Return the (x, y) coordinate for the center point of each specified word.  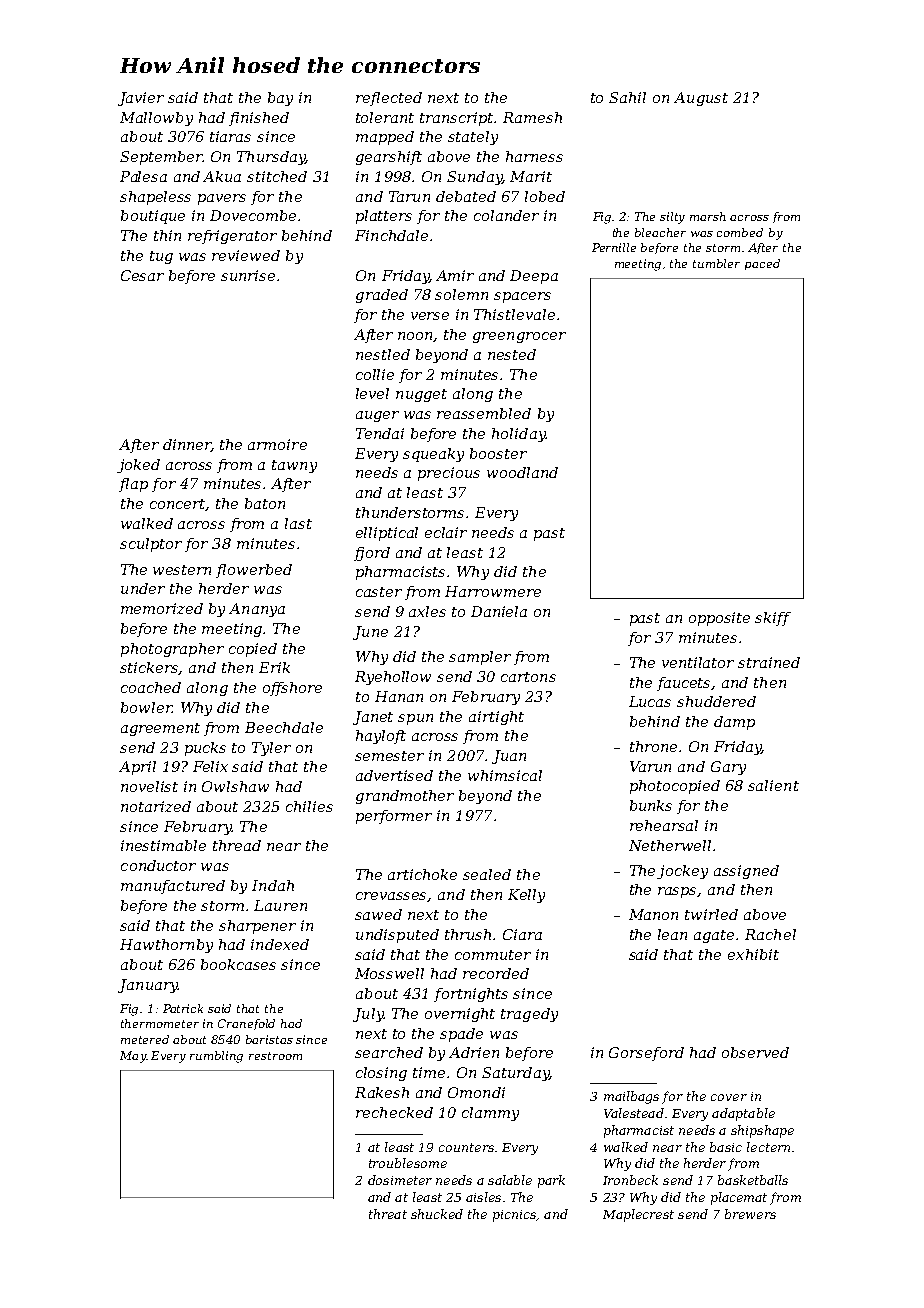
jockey (682, 872)
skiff (773, 619)
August (701, 99)
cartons (528, 677)
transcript (456, 119)
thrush (468, 934)
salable (510, 1180)
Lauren (280, 905)
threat (388, 1214)
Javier (141, 99)
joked (138, 466)
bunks (651, 805)
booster (498, 453)
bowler (146, 707)
